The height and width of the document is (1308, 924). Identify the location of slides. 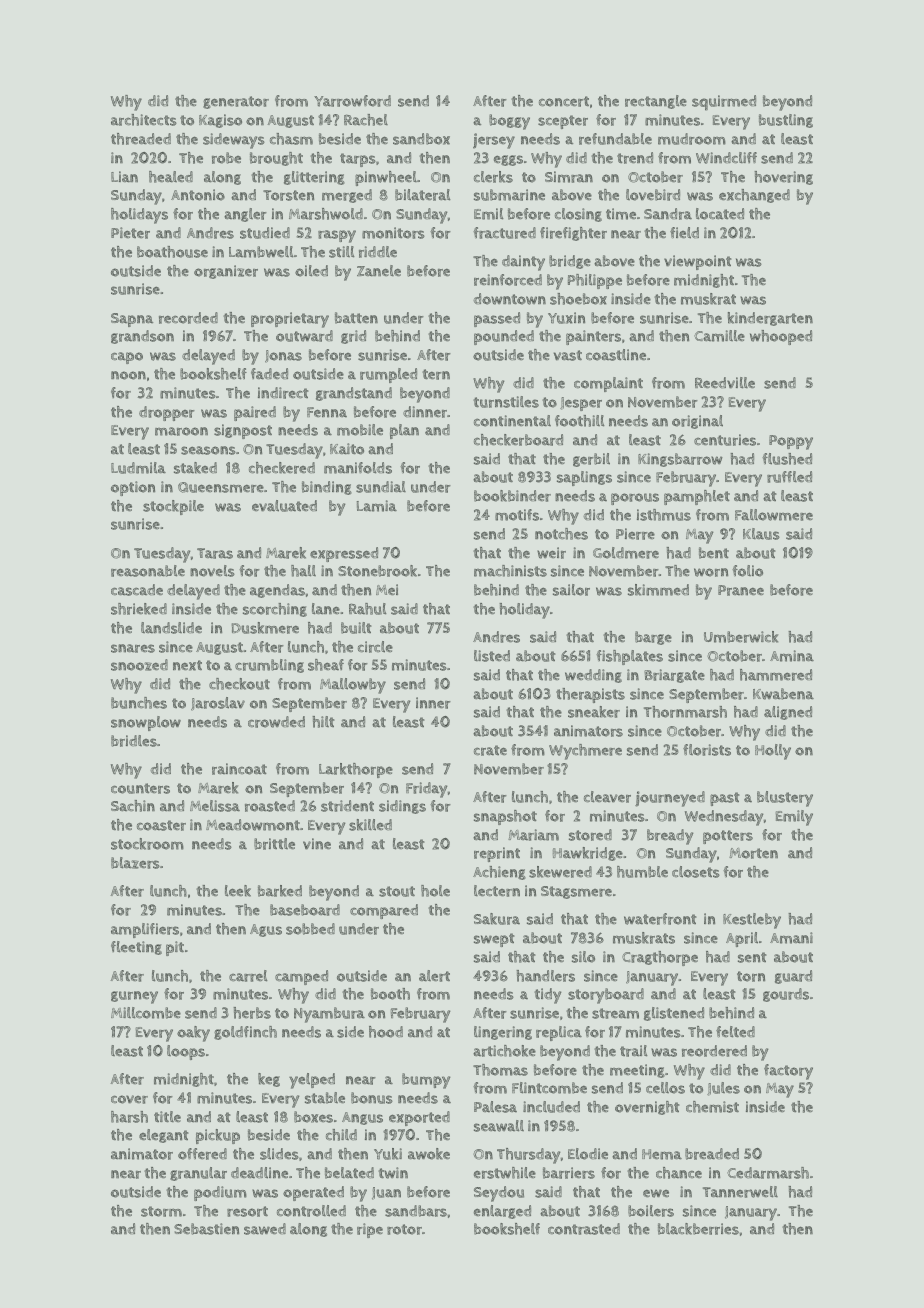
(279, 1154).
